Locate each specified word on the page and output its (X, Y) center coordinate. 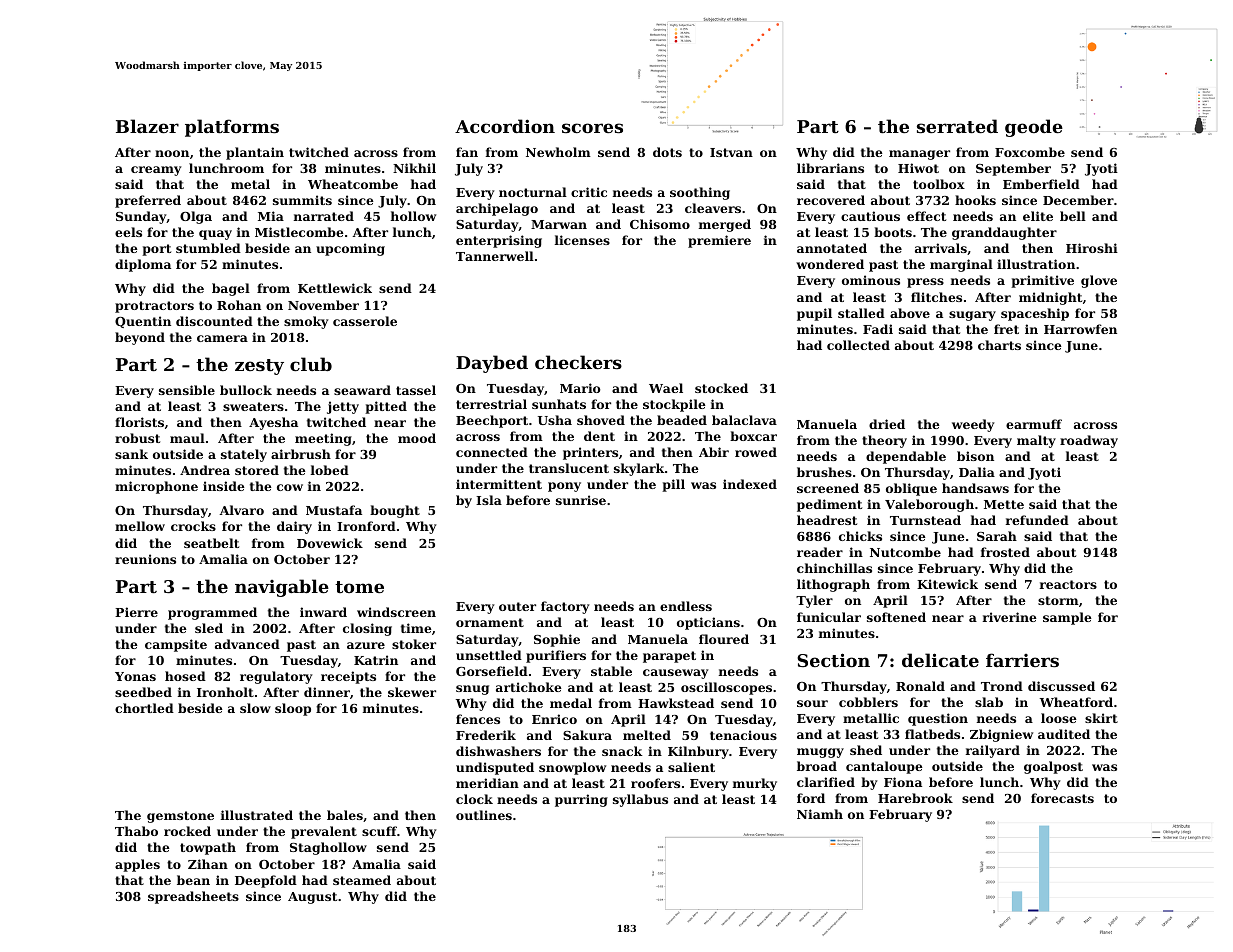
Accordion (505, 126)
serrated (957, 126)
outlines (484, 815)
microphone (156, 487)
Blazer (147, 126)
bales (345, 815)
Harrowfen (1080, 329)
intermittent (499, 484)
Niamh (820, 814)
